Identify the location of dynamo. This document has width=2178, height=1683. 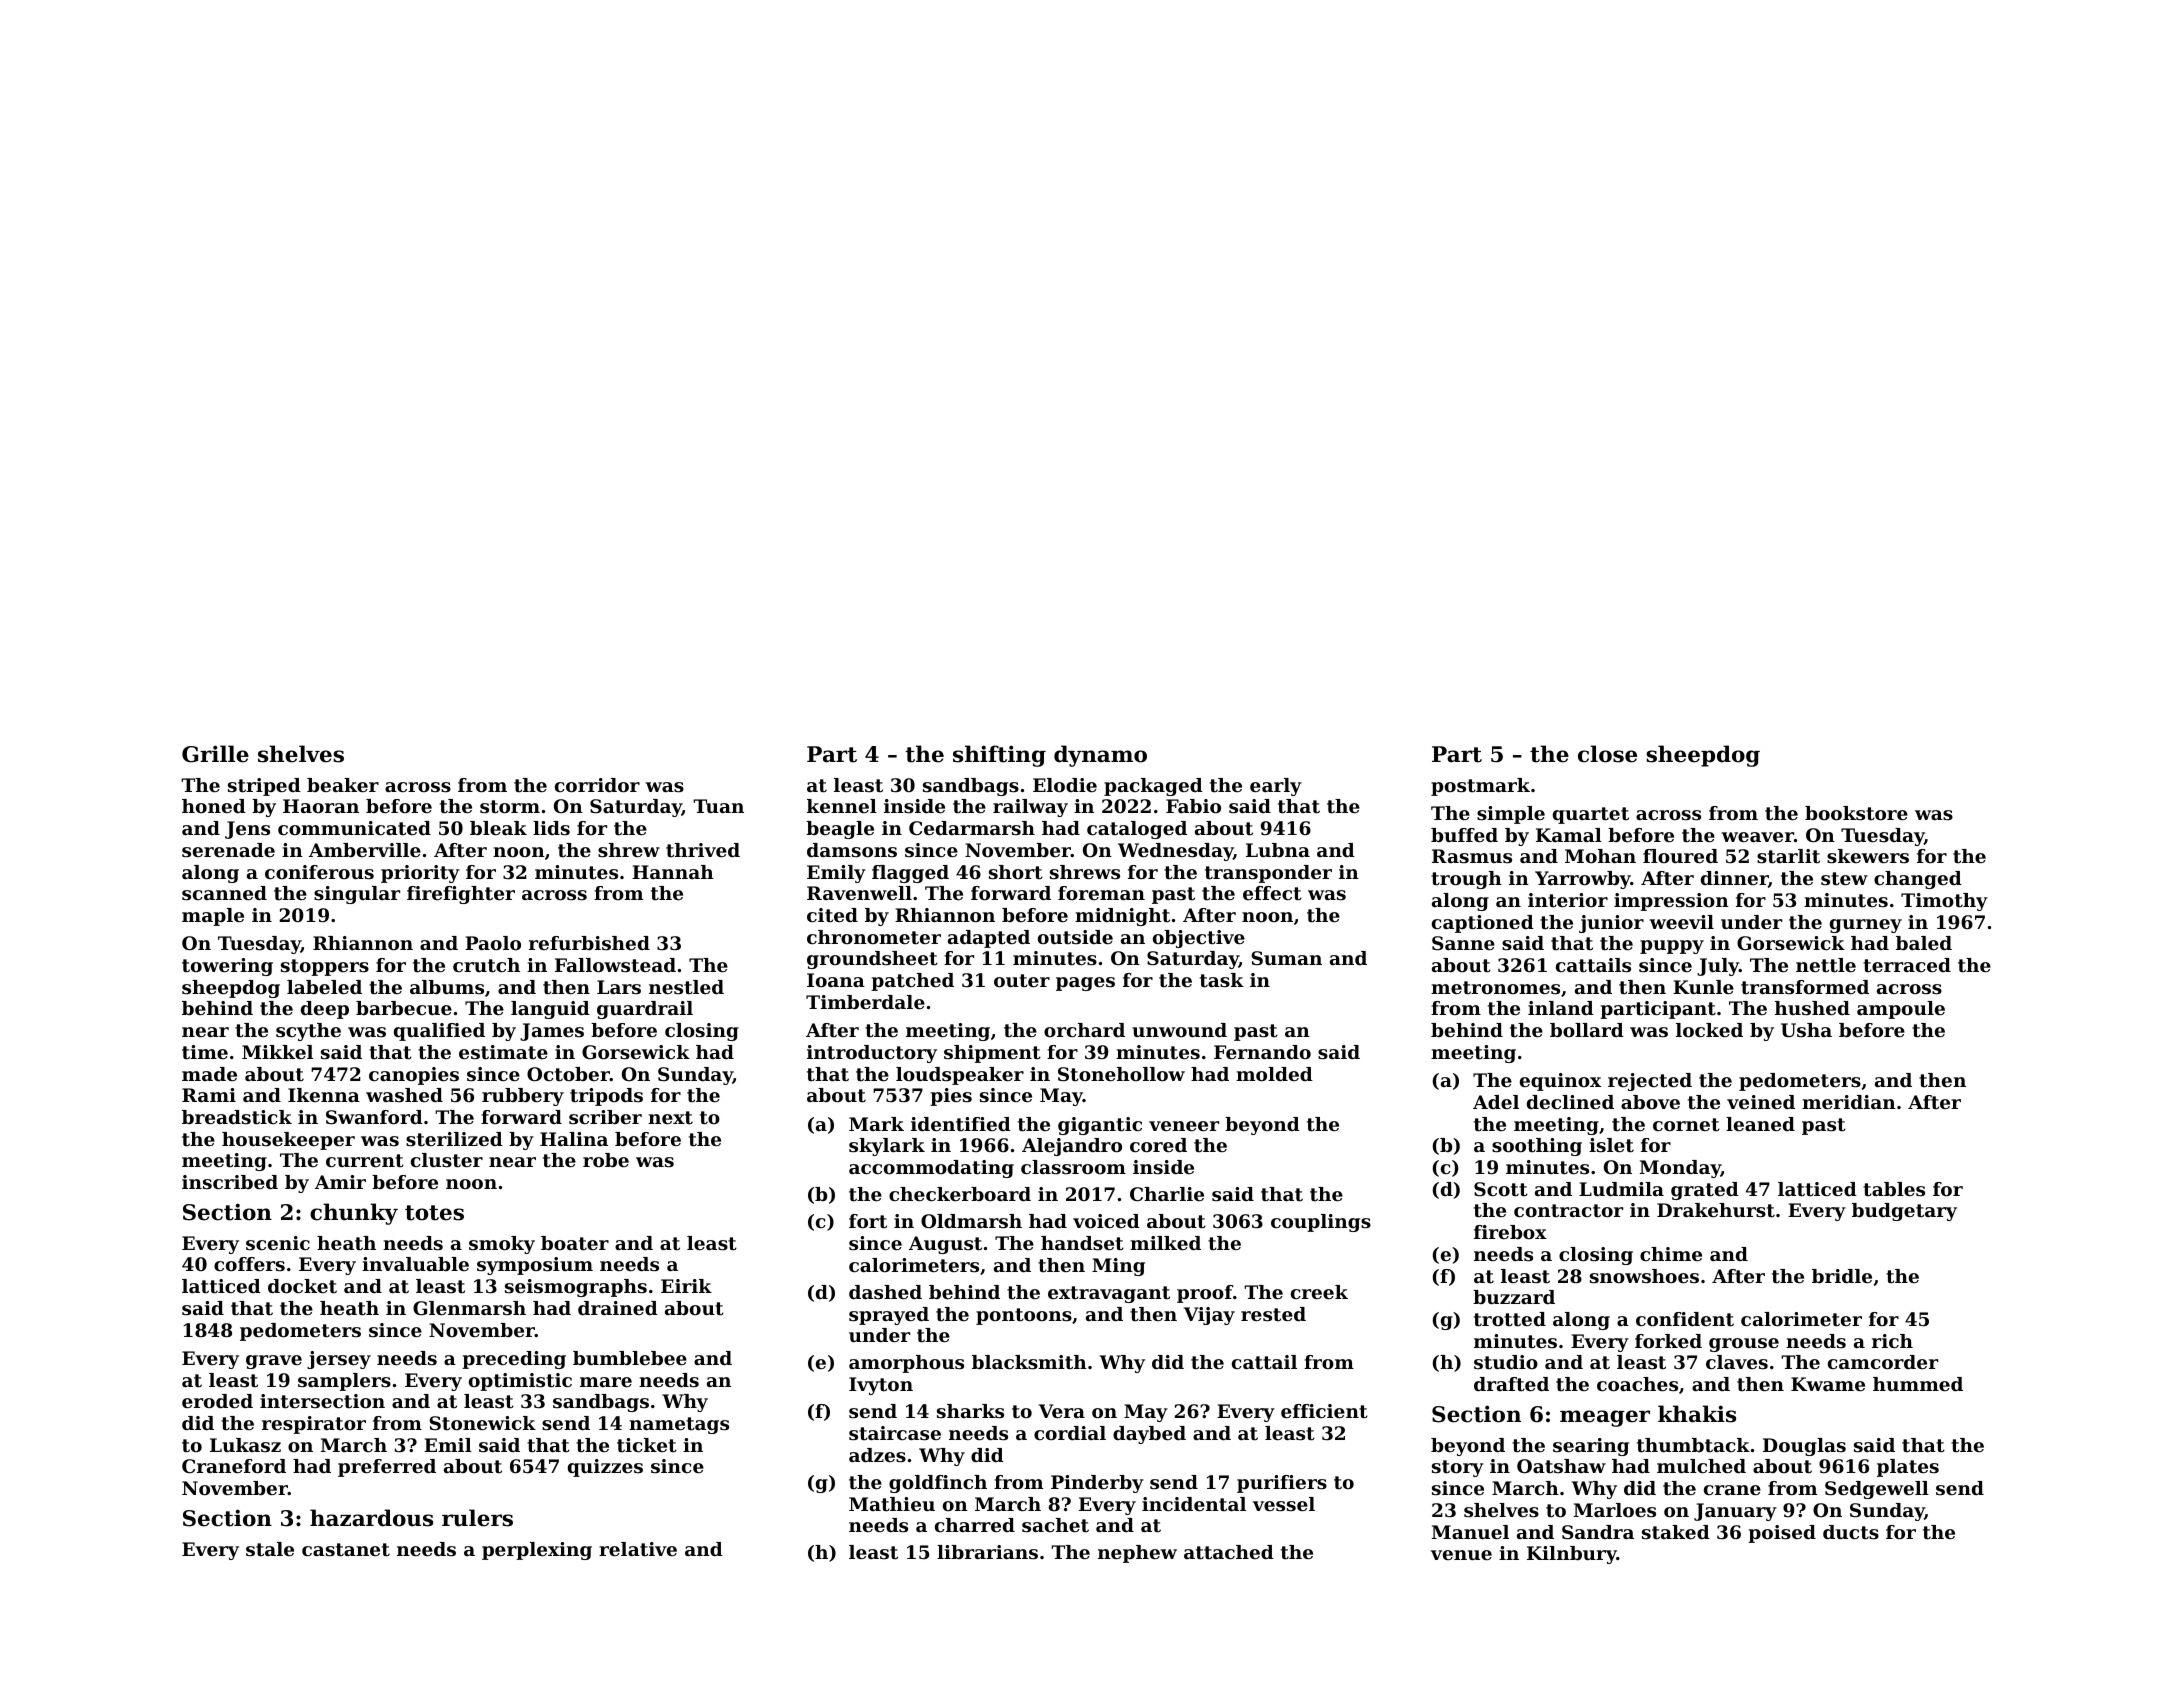
(1100, 756).
